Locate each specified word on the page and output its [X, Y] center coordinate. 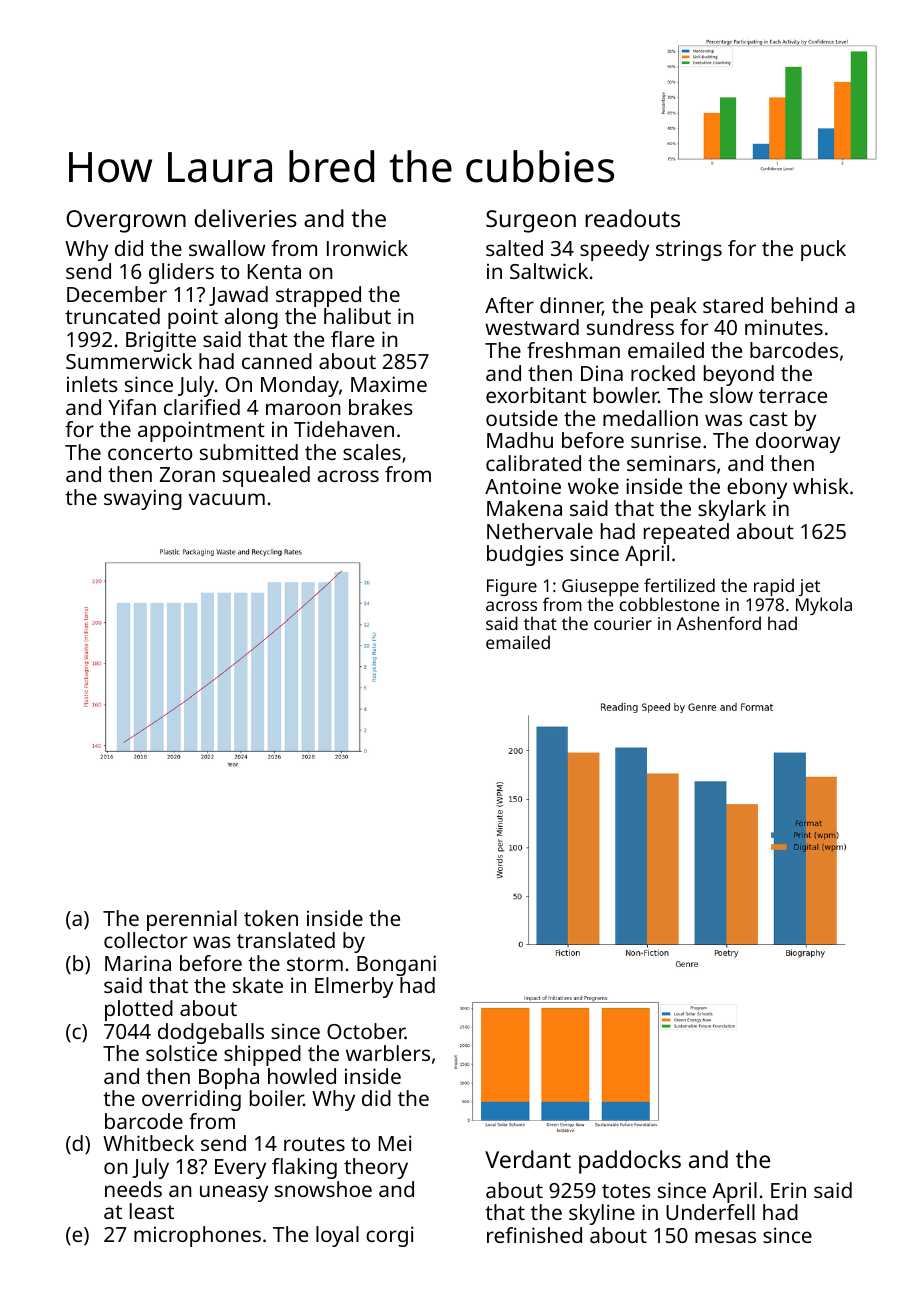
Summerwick [129, 361]
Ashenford [718, 623]
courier [623, 623]
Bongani [396, 965]
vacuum [227, 499]
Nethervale [540, 531]
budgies [525, 555]
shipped [262, 1055]
